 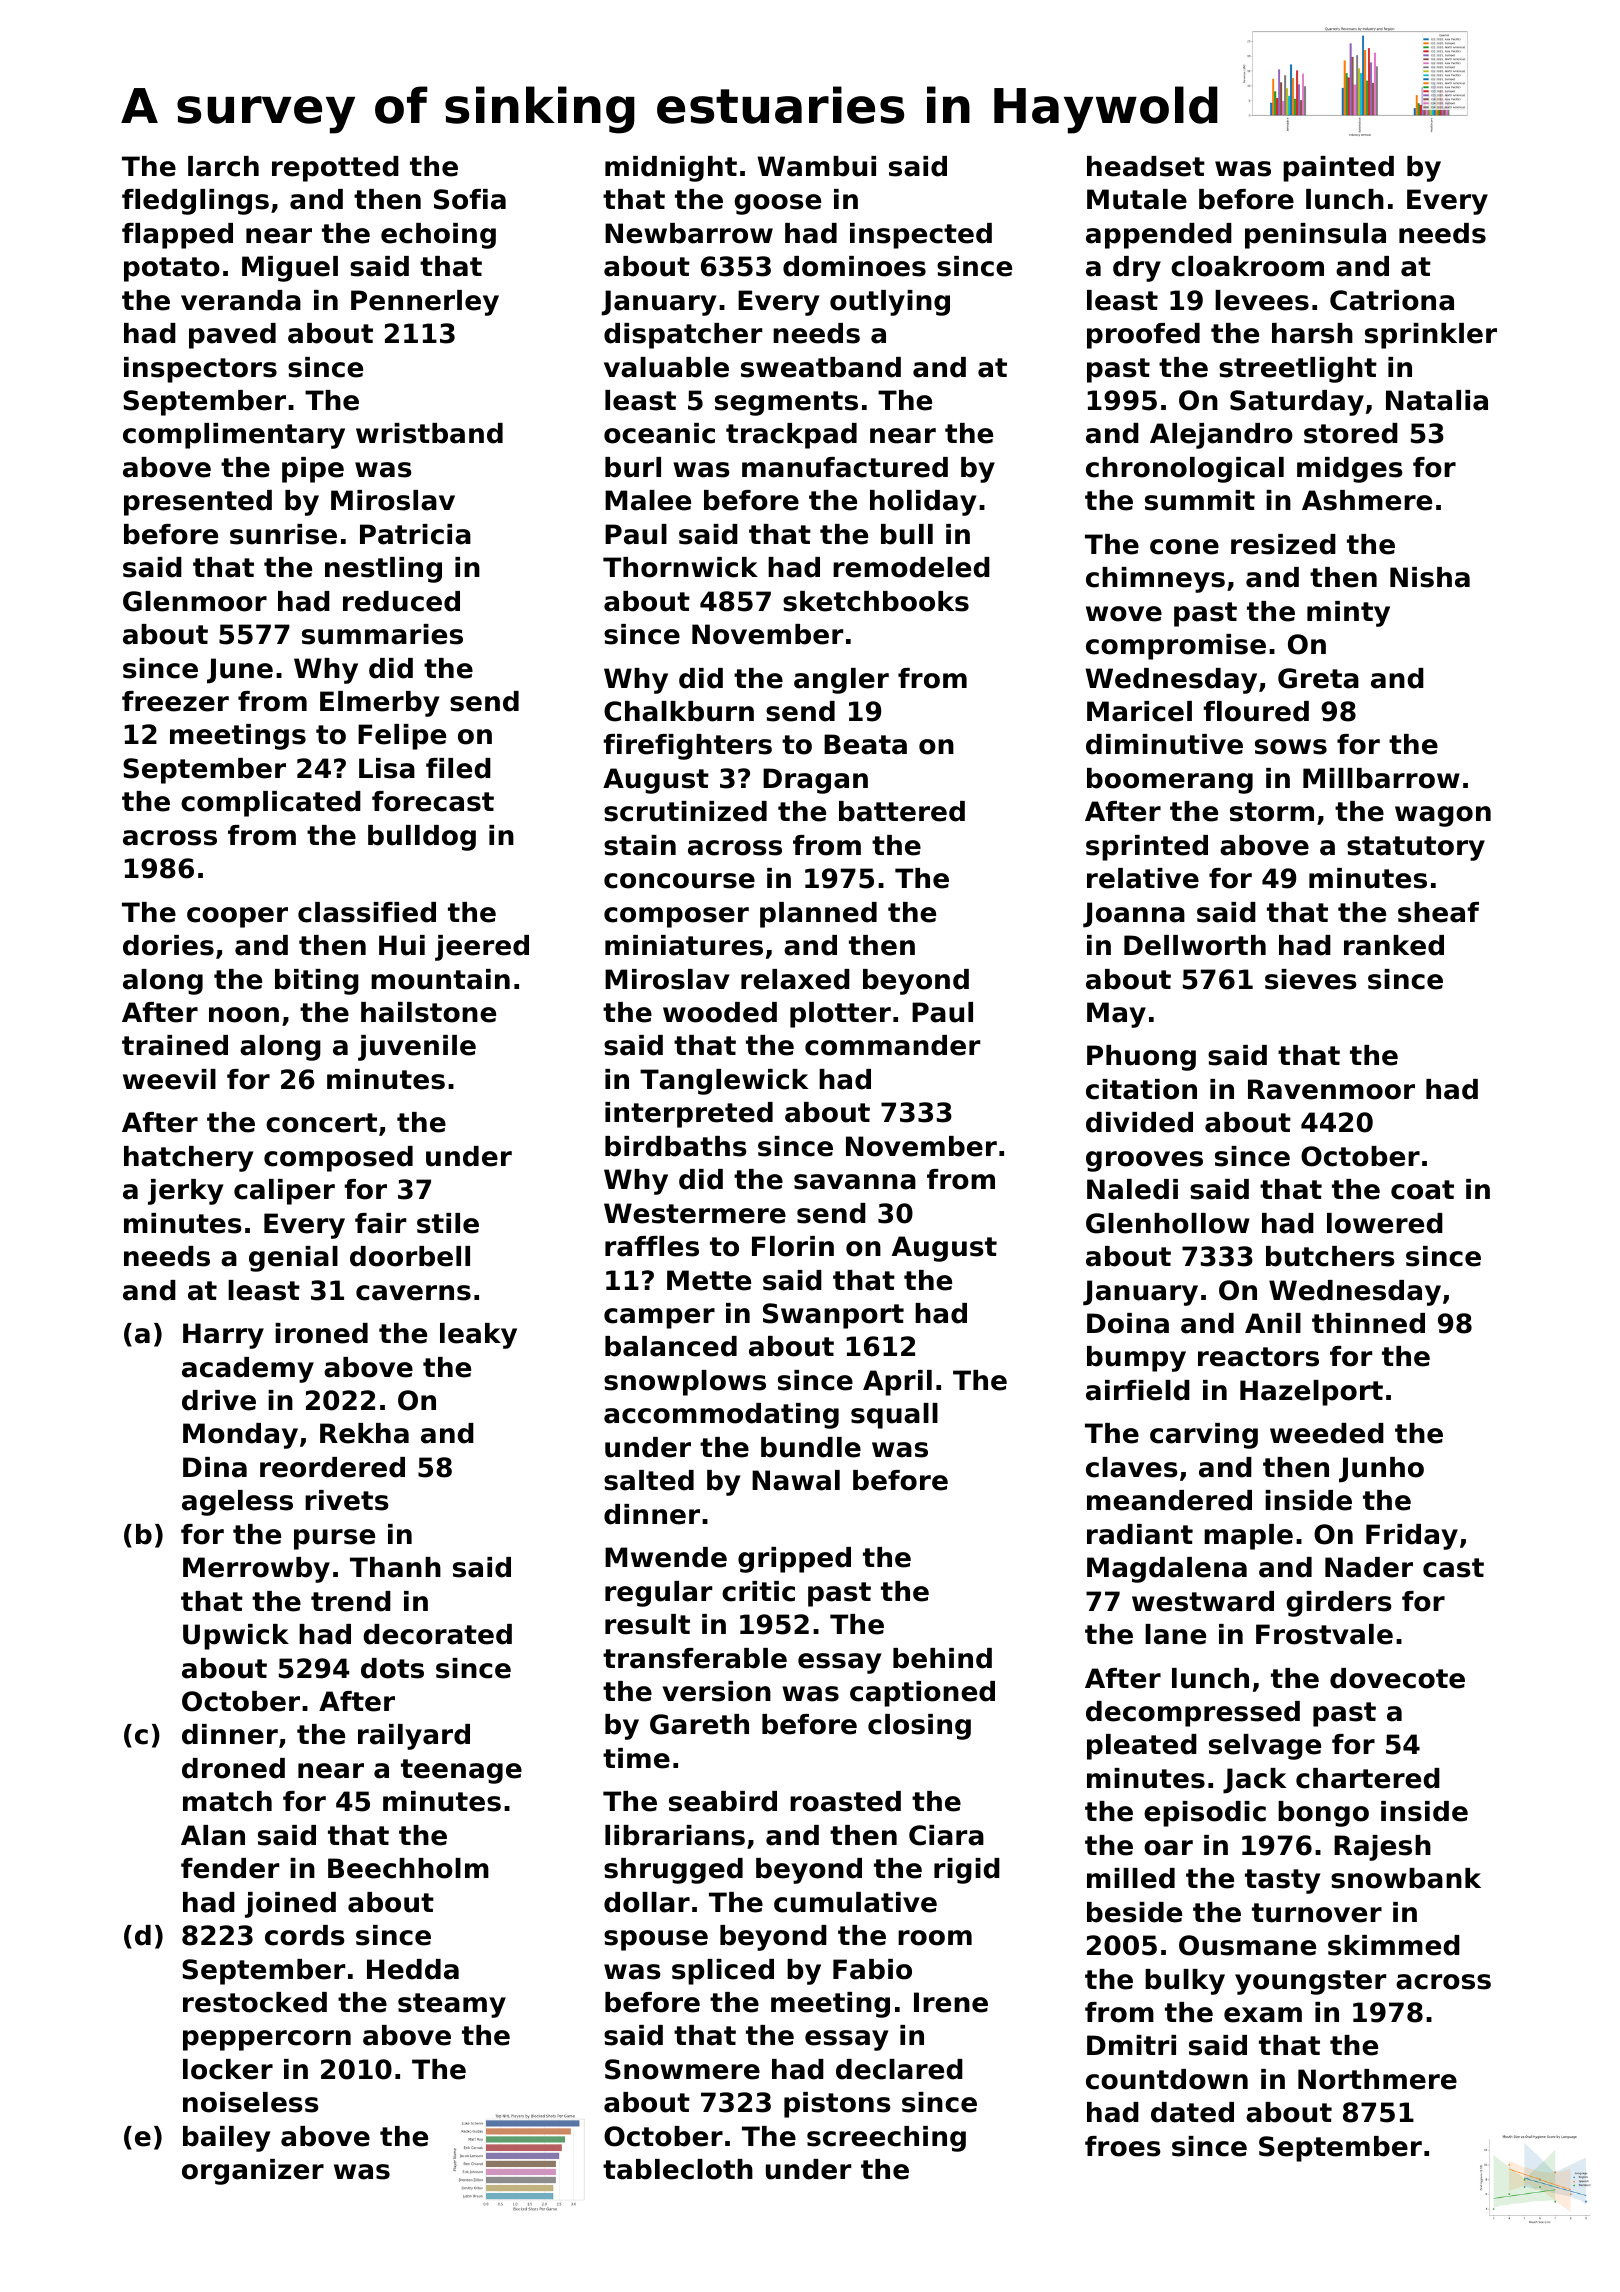 What do you see at coordinates (236, 1637) in the screenshot?
I see `Upwick` at bounding box center [236, 1637].
